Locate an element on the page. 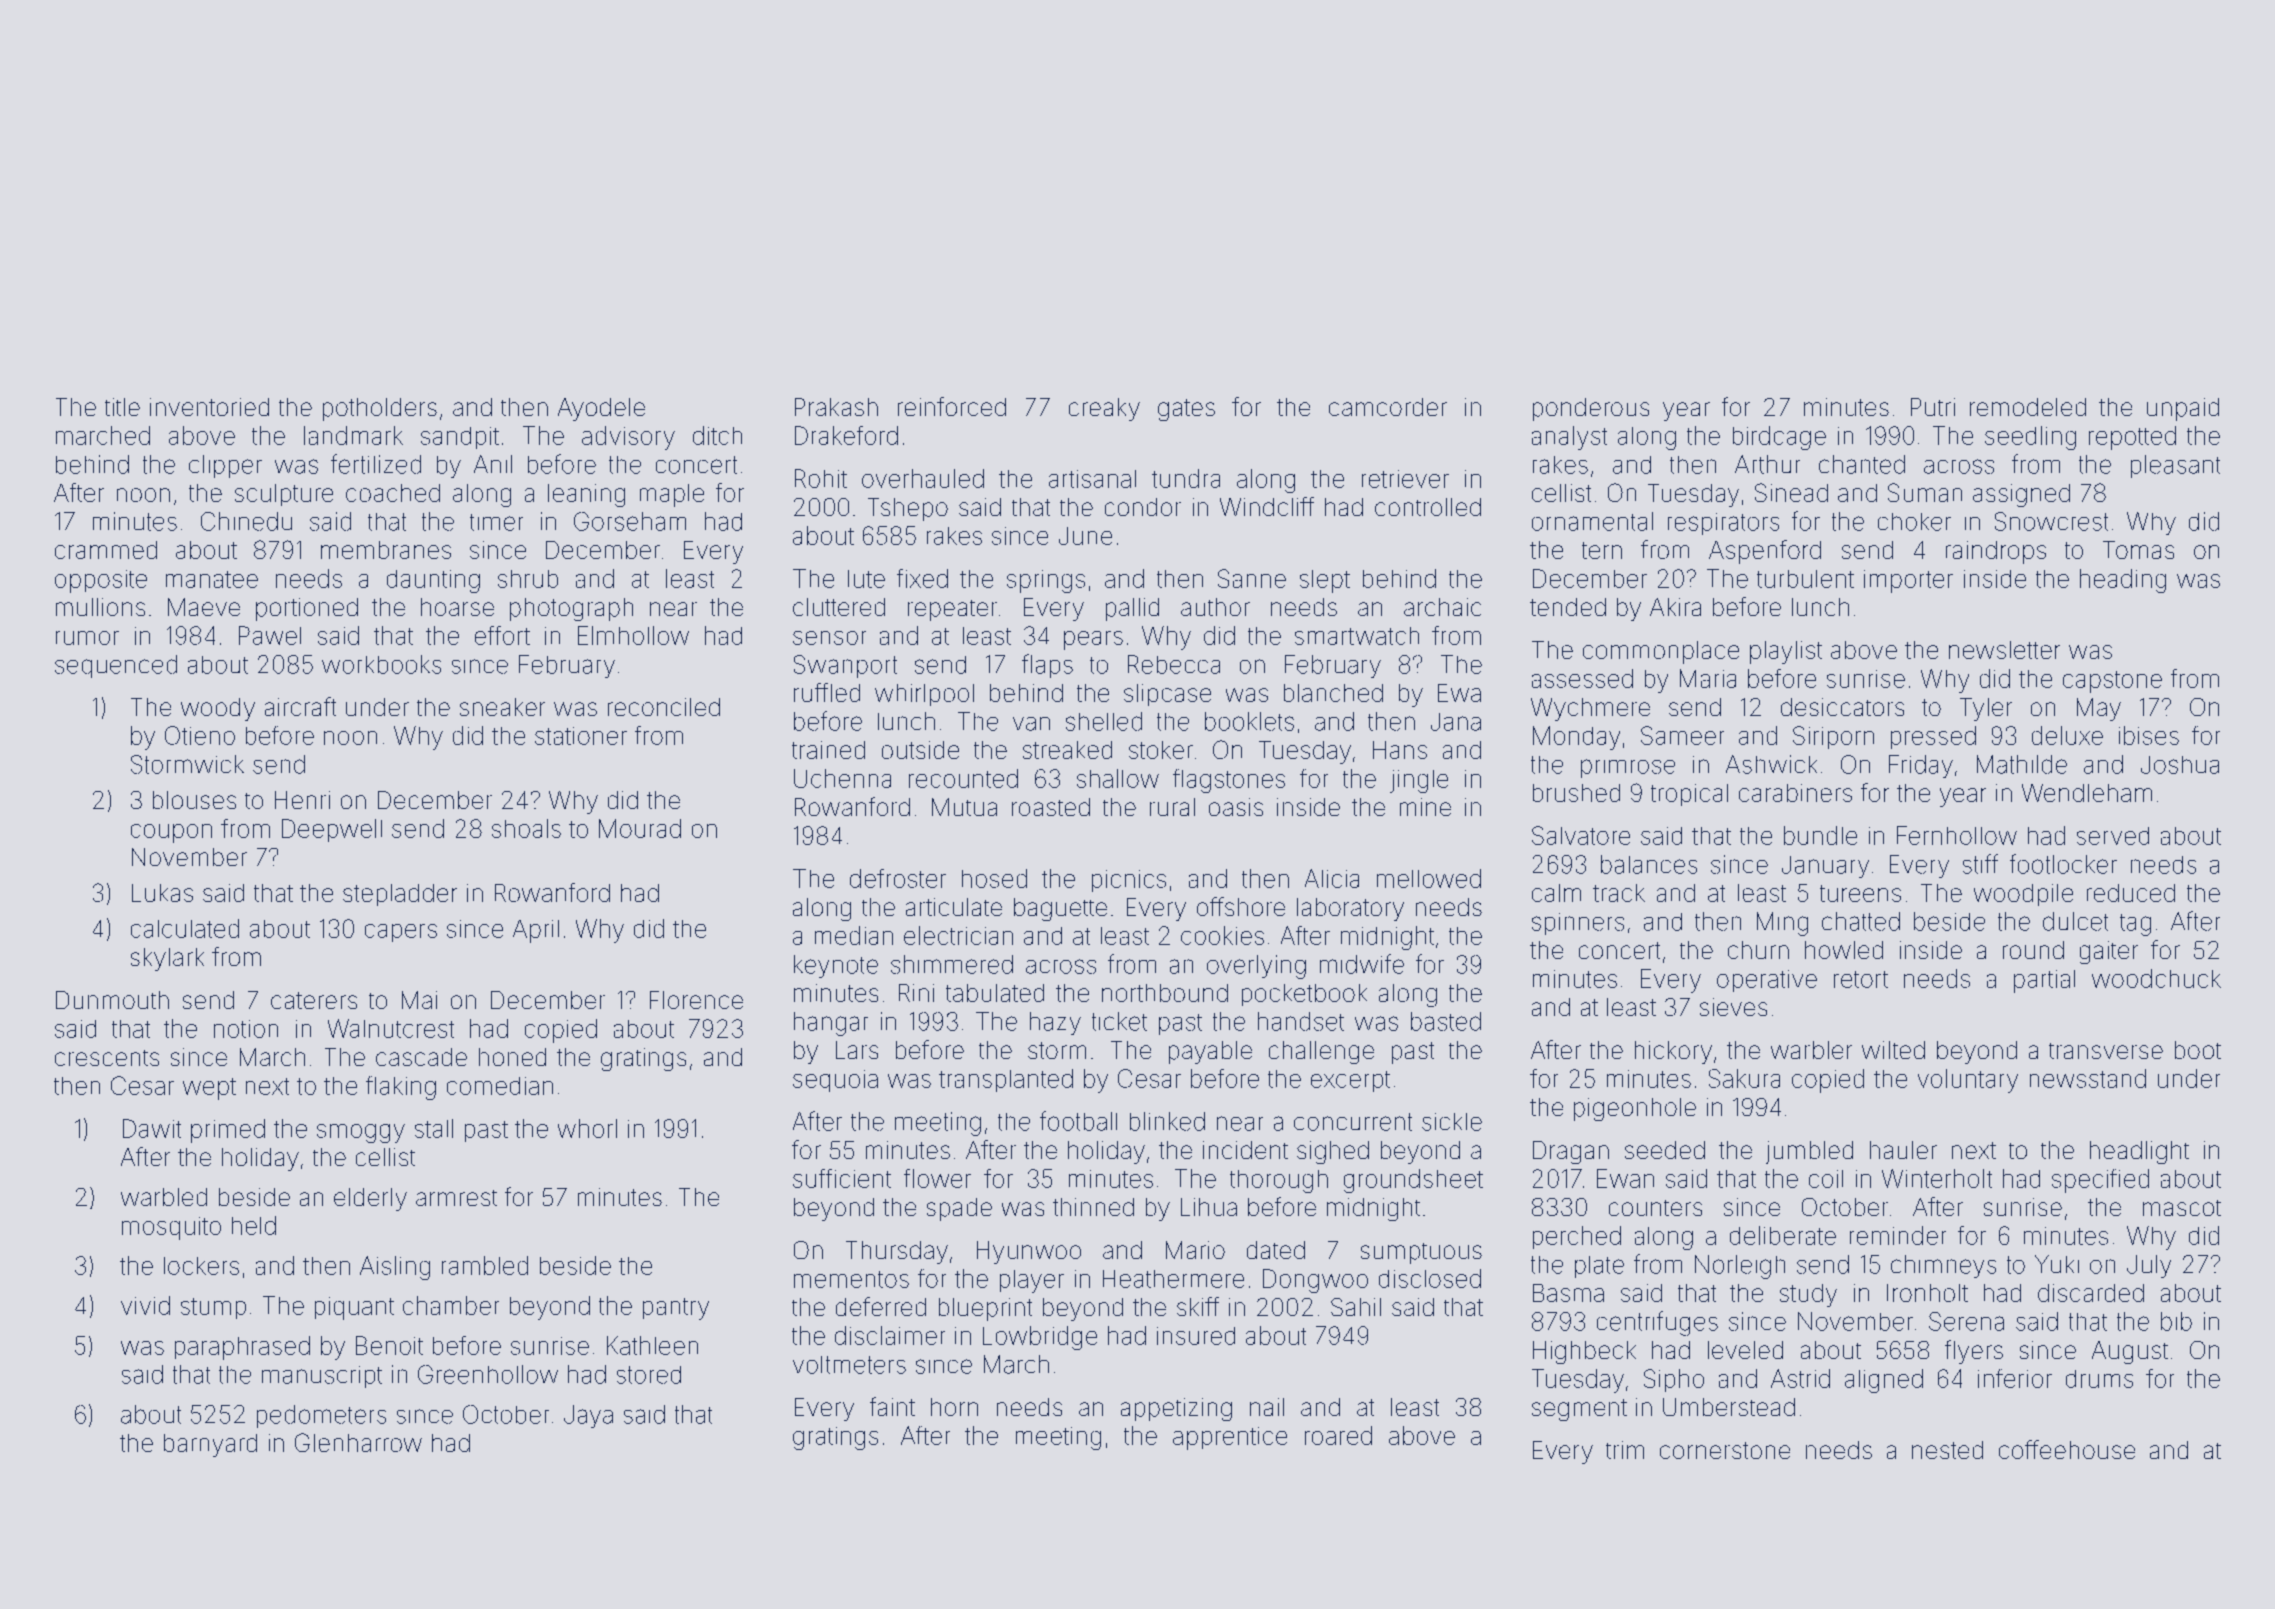  player is located at coordinates (1032, 1281).
